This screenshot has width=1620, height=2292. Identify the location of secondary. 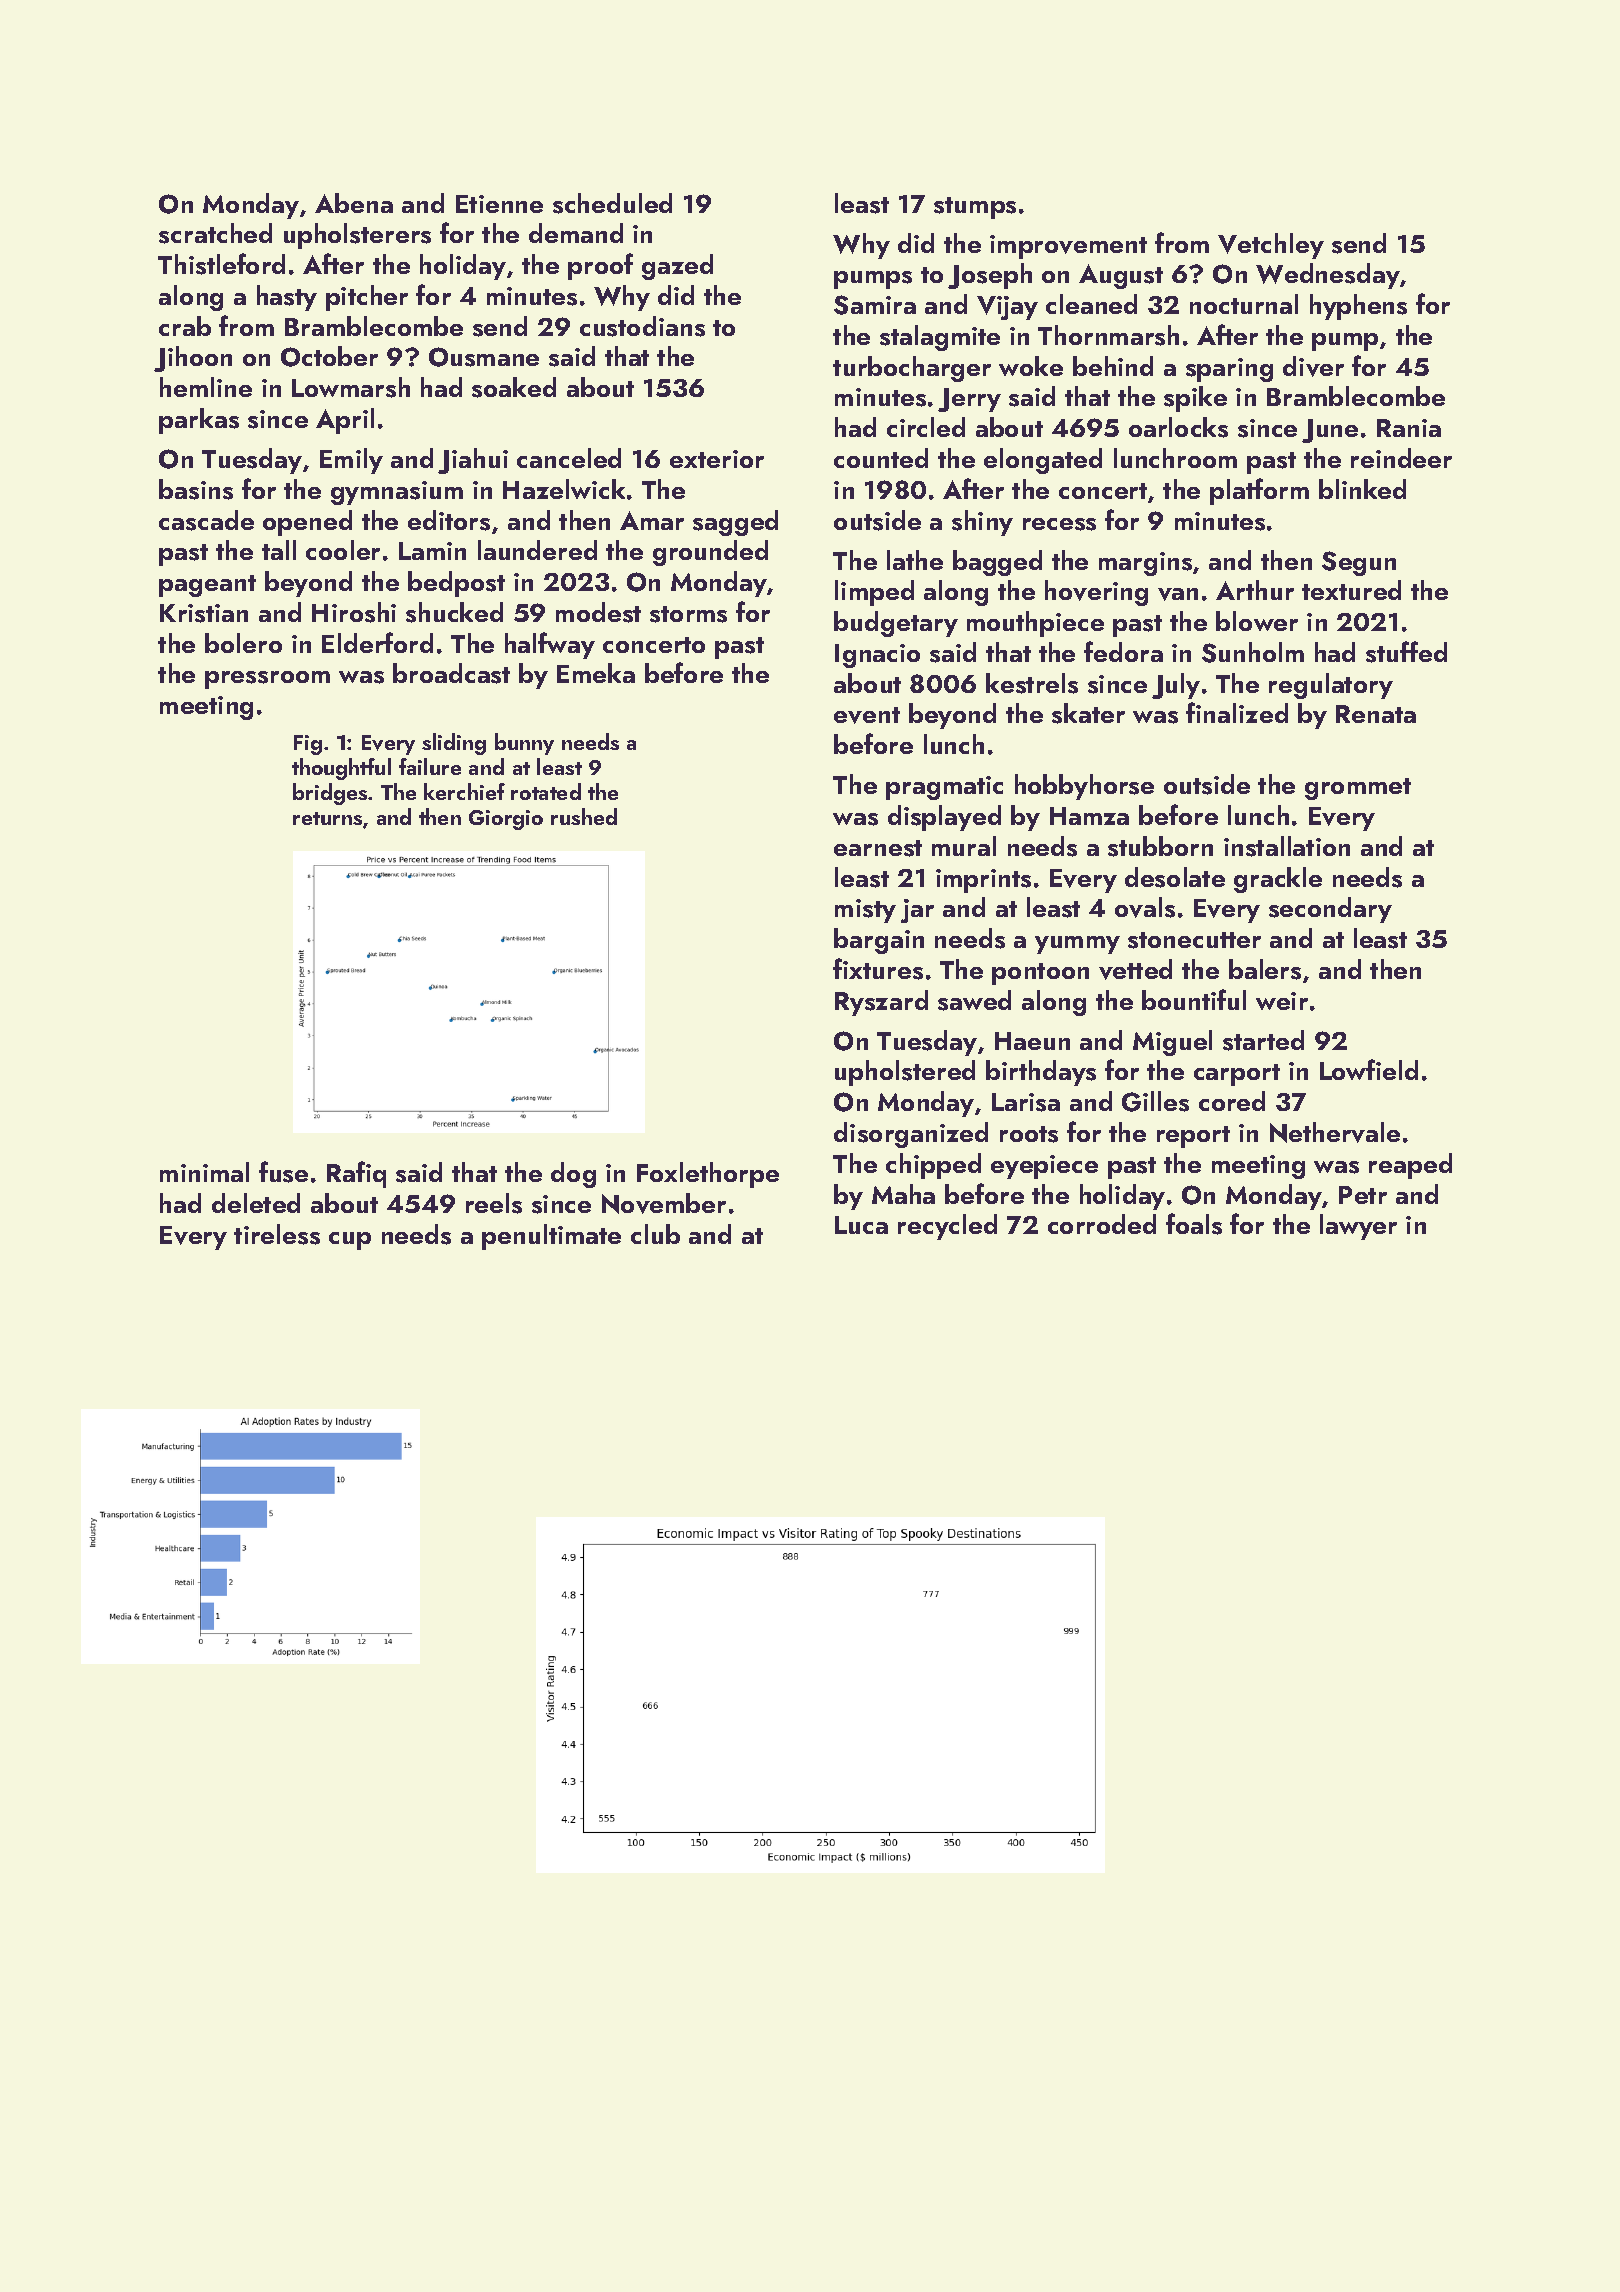
(1330, 910).
